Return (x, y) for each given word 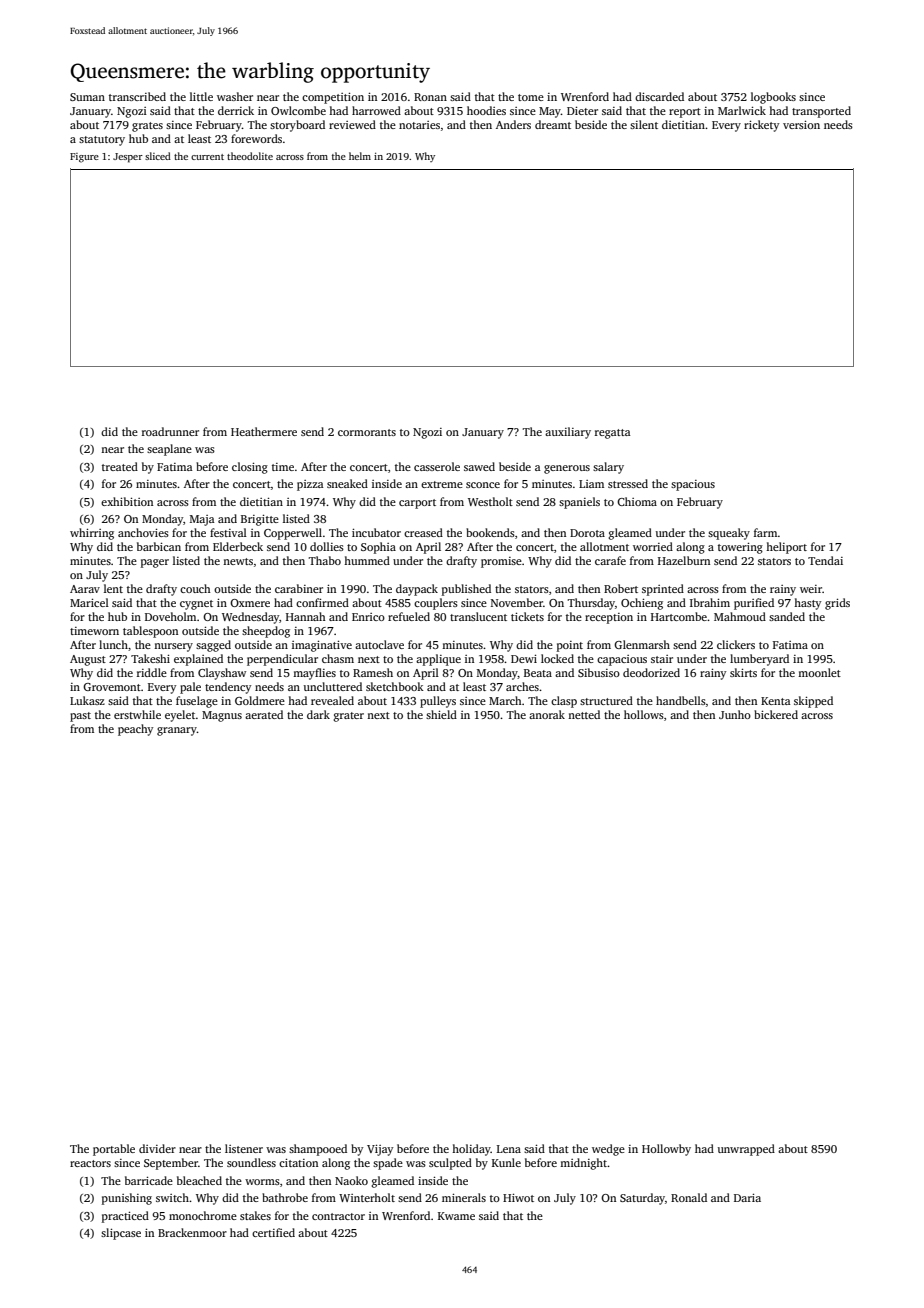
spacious (693, 485)
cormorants (367, 432)
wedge (608, 1150)
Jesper (128, 158)
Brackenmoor (192, 1232)
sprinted (663, 590)
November (517, 602)
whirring (92, 534)
